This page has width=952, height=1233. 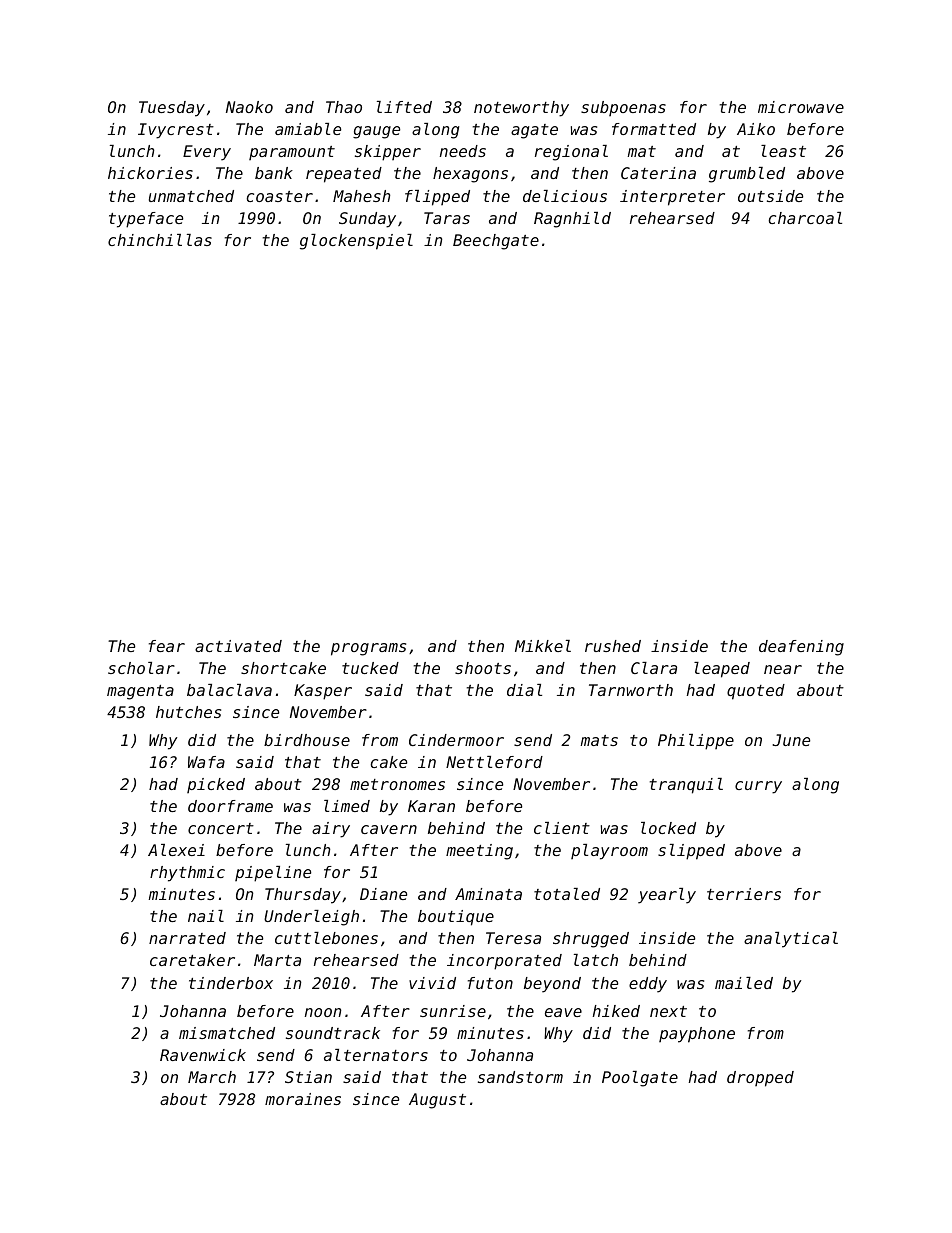 I want to click on grumbled, so click(x=747, y=175).
